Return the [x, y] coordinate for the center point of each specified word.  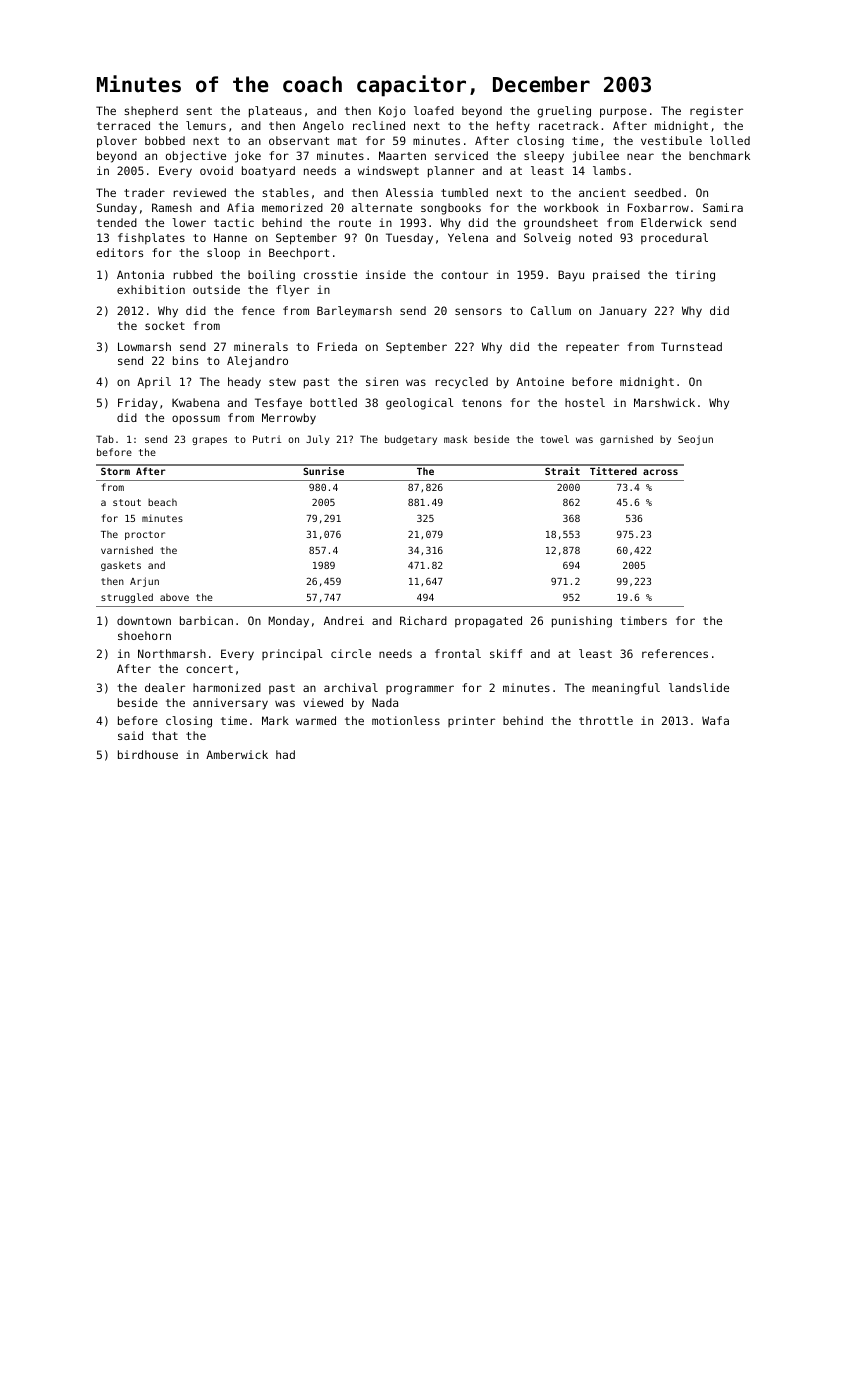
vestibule [671, 140]
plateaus [275, 112]
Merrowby [289, 419]
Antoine [540, 381]
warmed [316, 720]
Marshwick [664, 402]
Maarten [402, 155]
